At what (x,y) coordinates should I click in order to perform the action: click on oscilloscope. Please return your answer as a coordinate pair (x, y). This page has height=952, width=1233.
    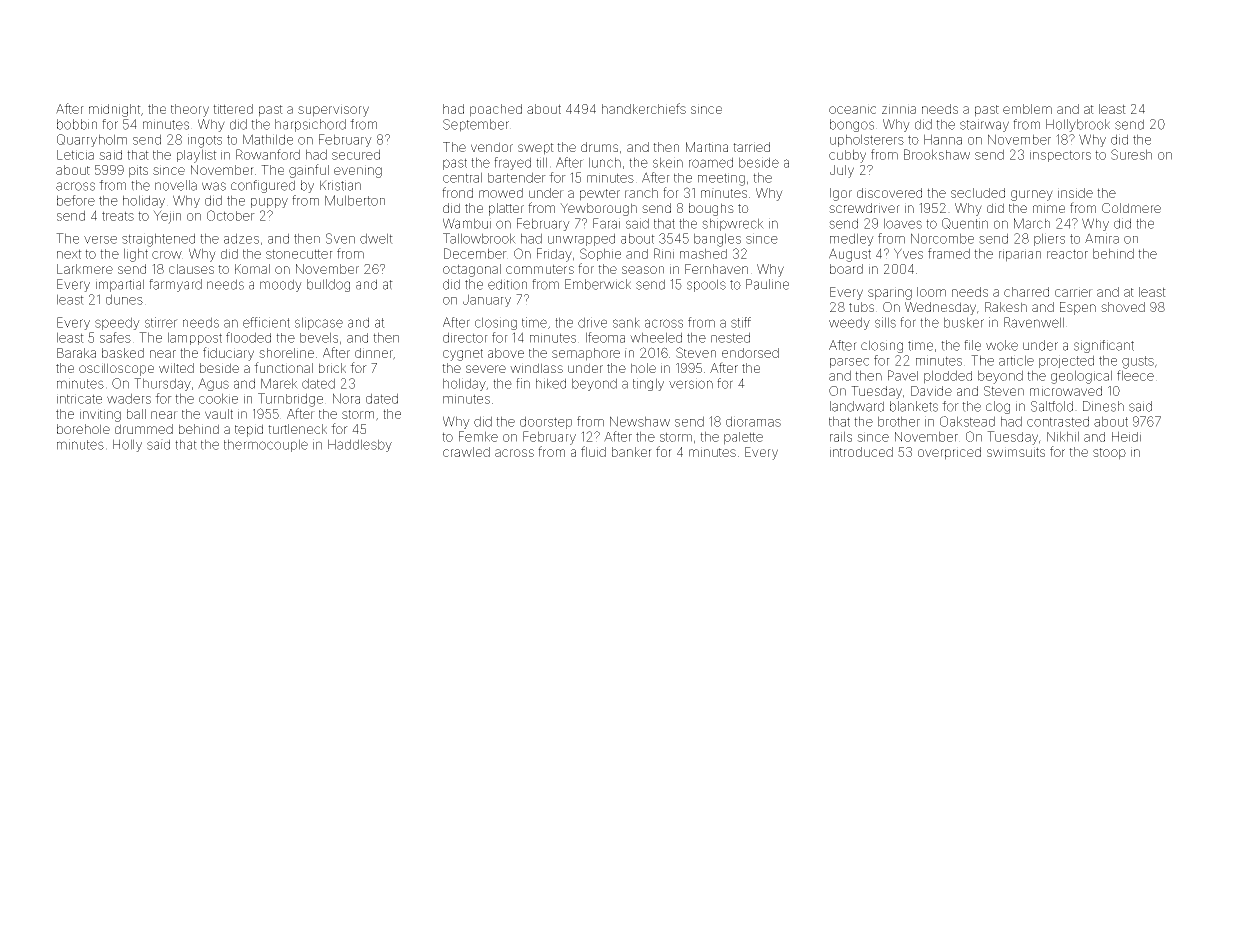
    Looking at the image, I should click on (116, 369).
